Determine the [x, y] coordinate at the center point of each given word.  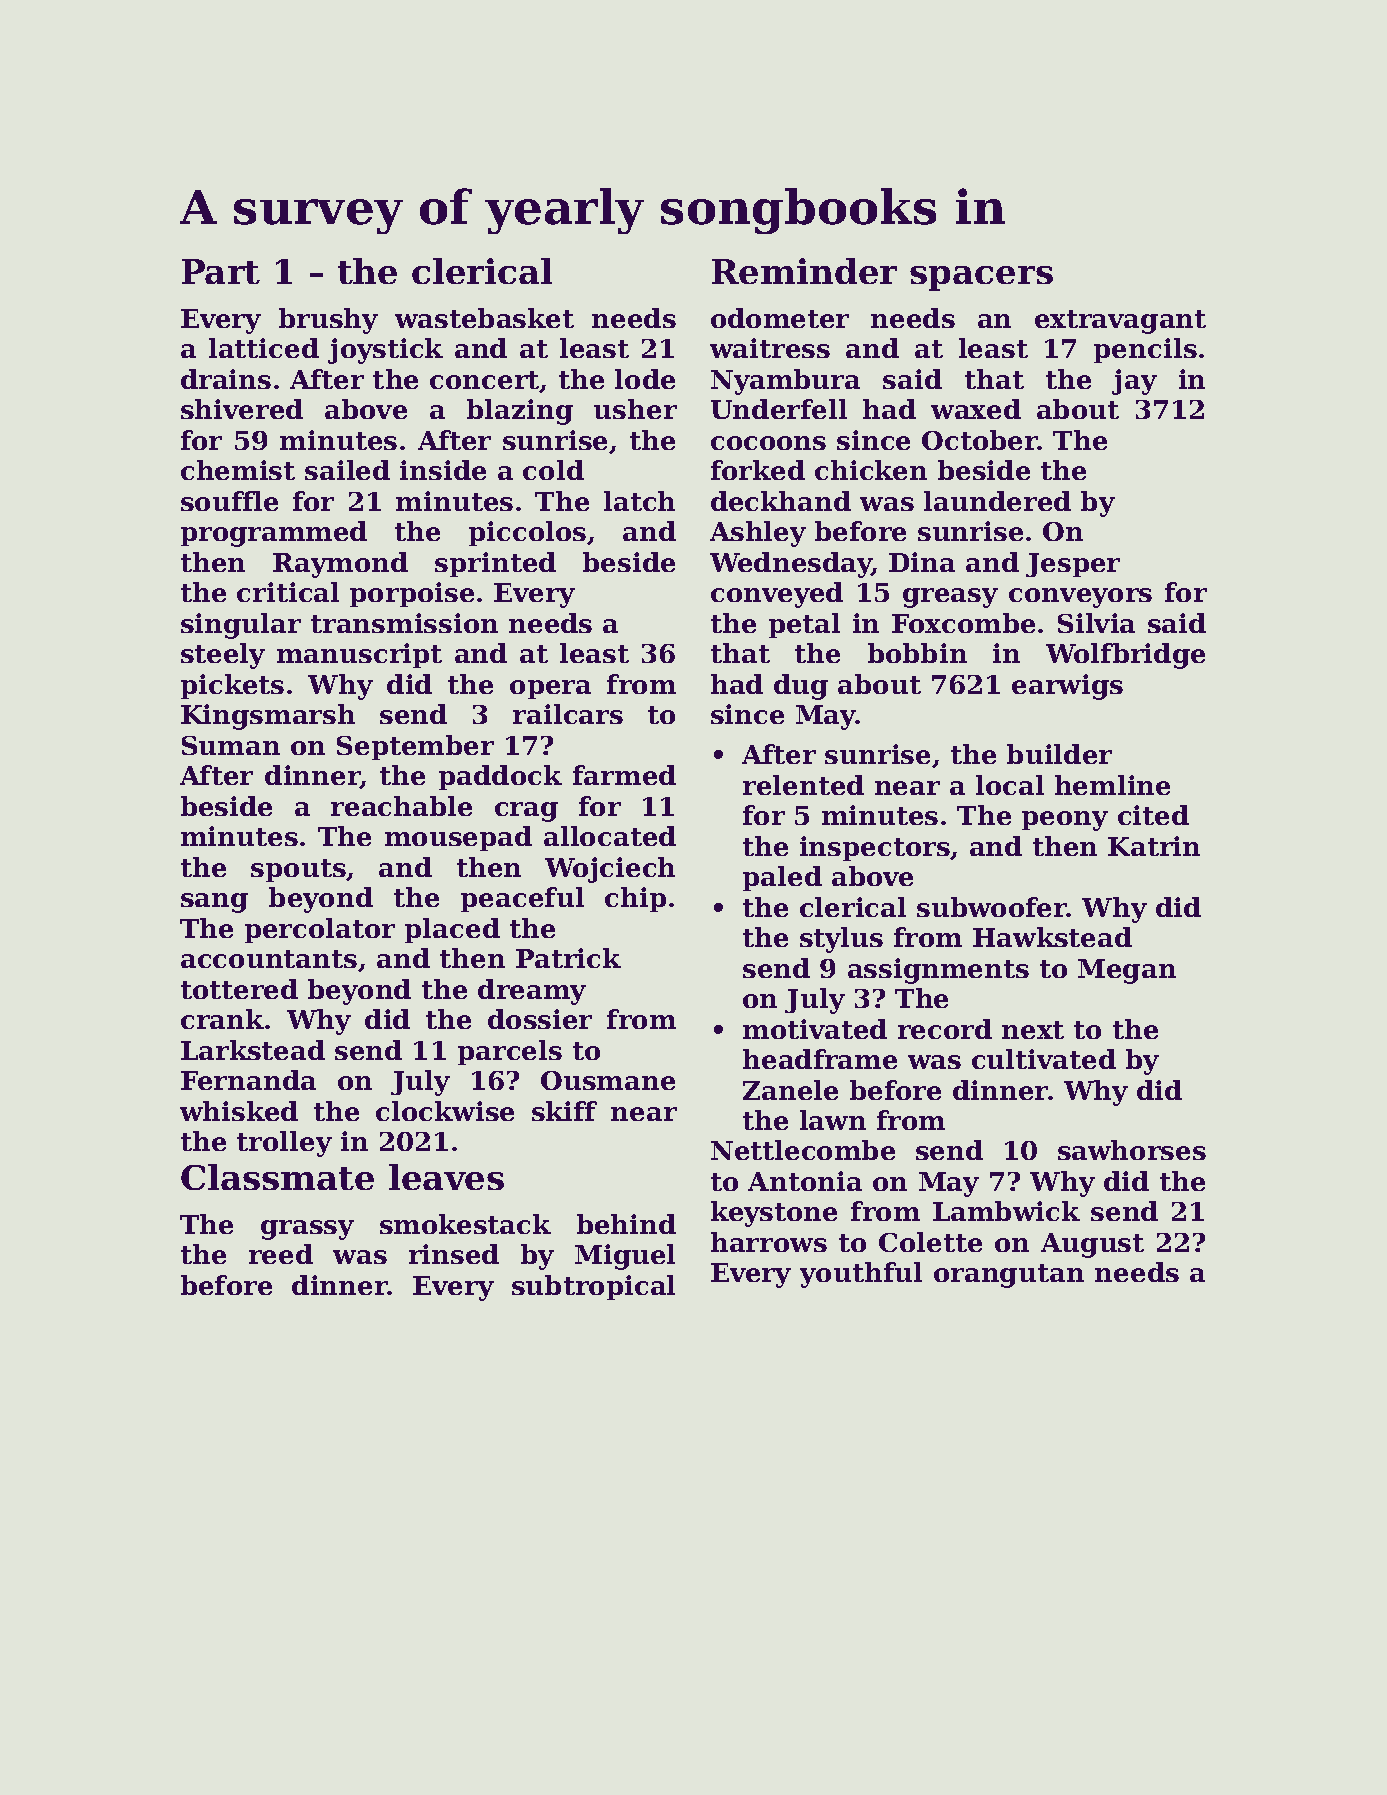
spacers [981, 278]
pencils [1145, 350]
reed [281, 1254]
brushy [328, 321]
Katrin [1154, 846]
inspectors [875, 848]
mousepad [458, 838]
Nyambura [785, 382]
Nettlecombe [803, 1150]
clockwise [445, 1111]
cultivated [1044, 1059]
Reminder [804, 271]
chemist [238, 470]
